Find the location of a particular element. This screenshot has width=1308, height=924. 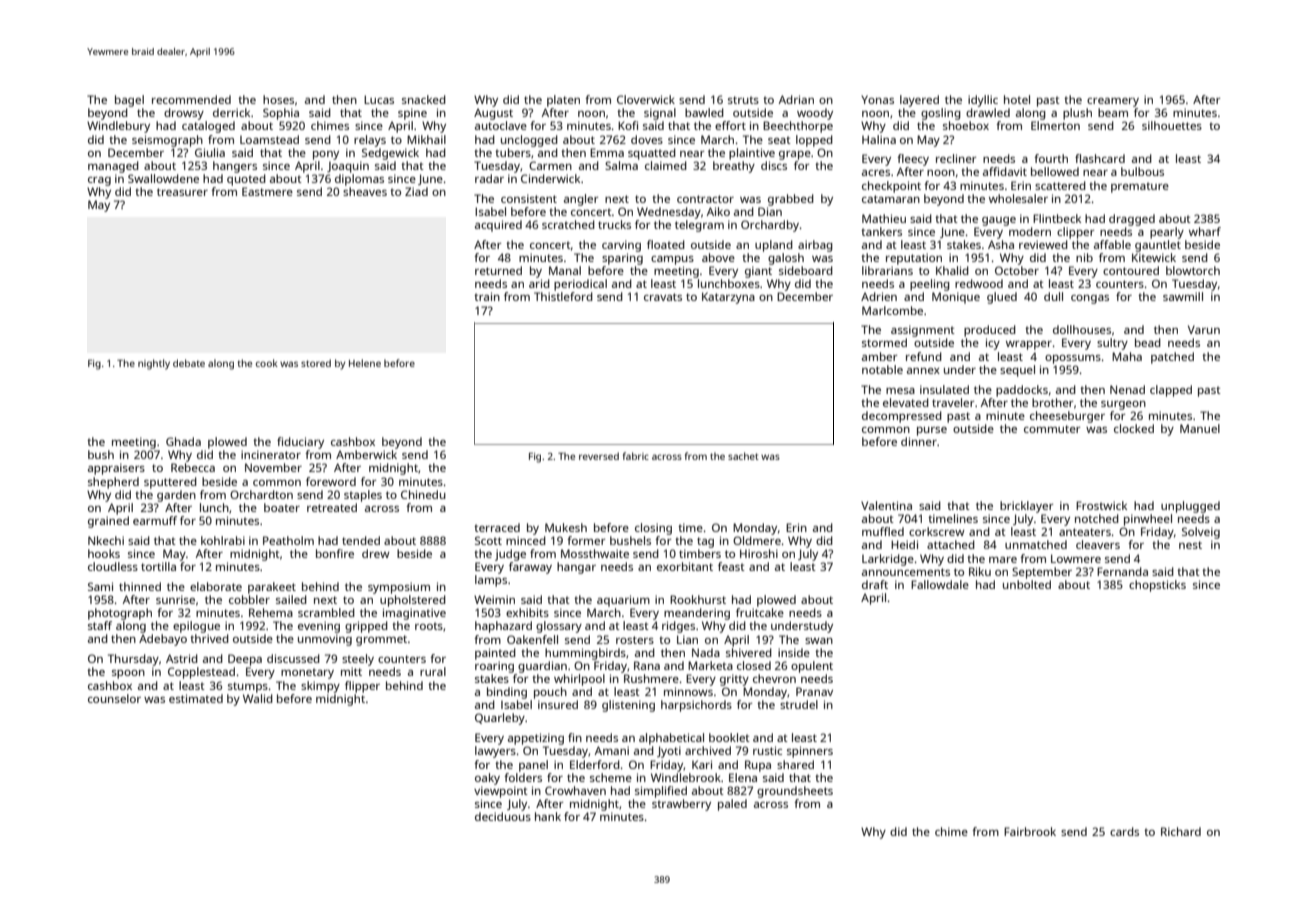

Helene is located at coordinates (365, 363).
